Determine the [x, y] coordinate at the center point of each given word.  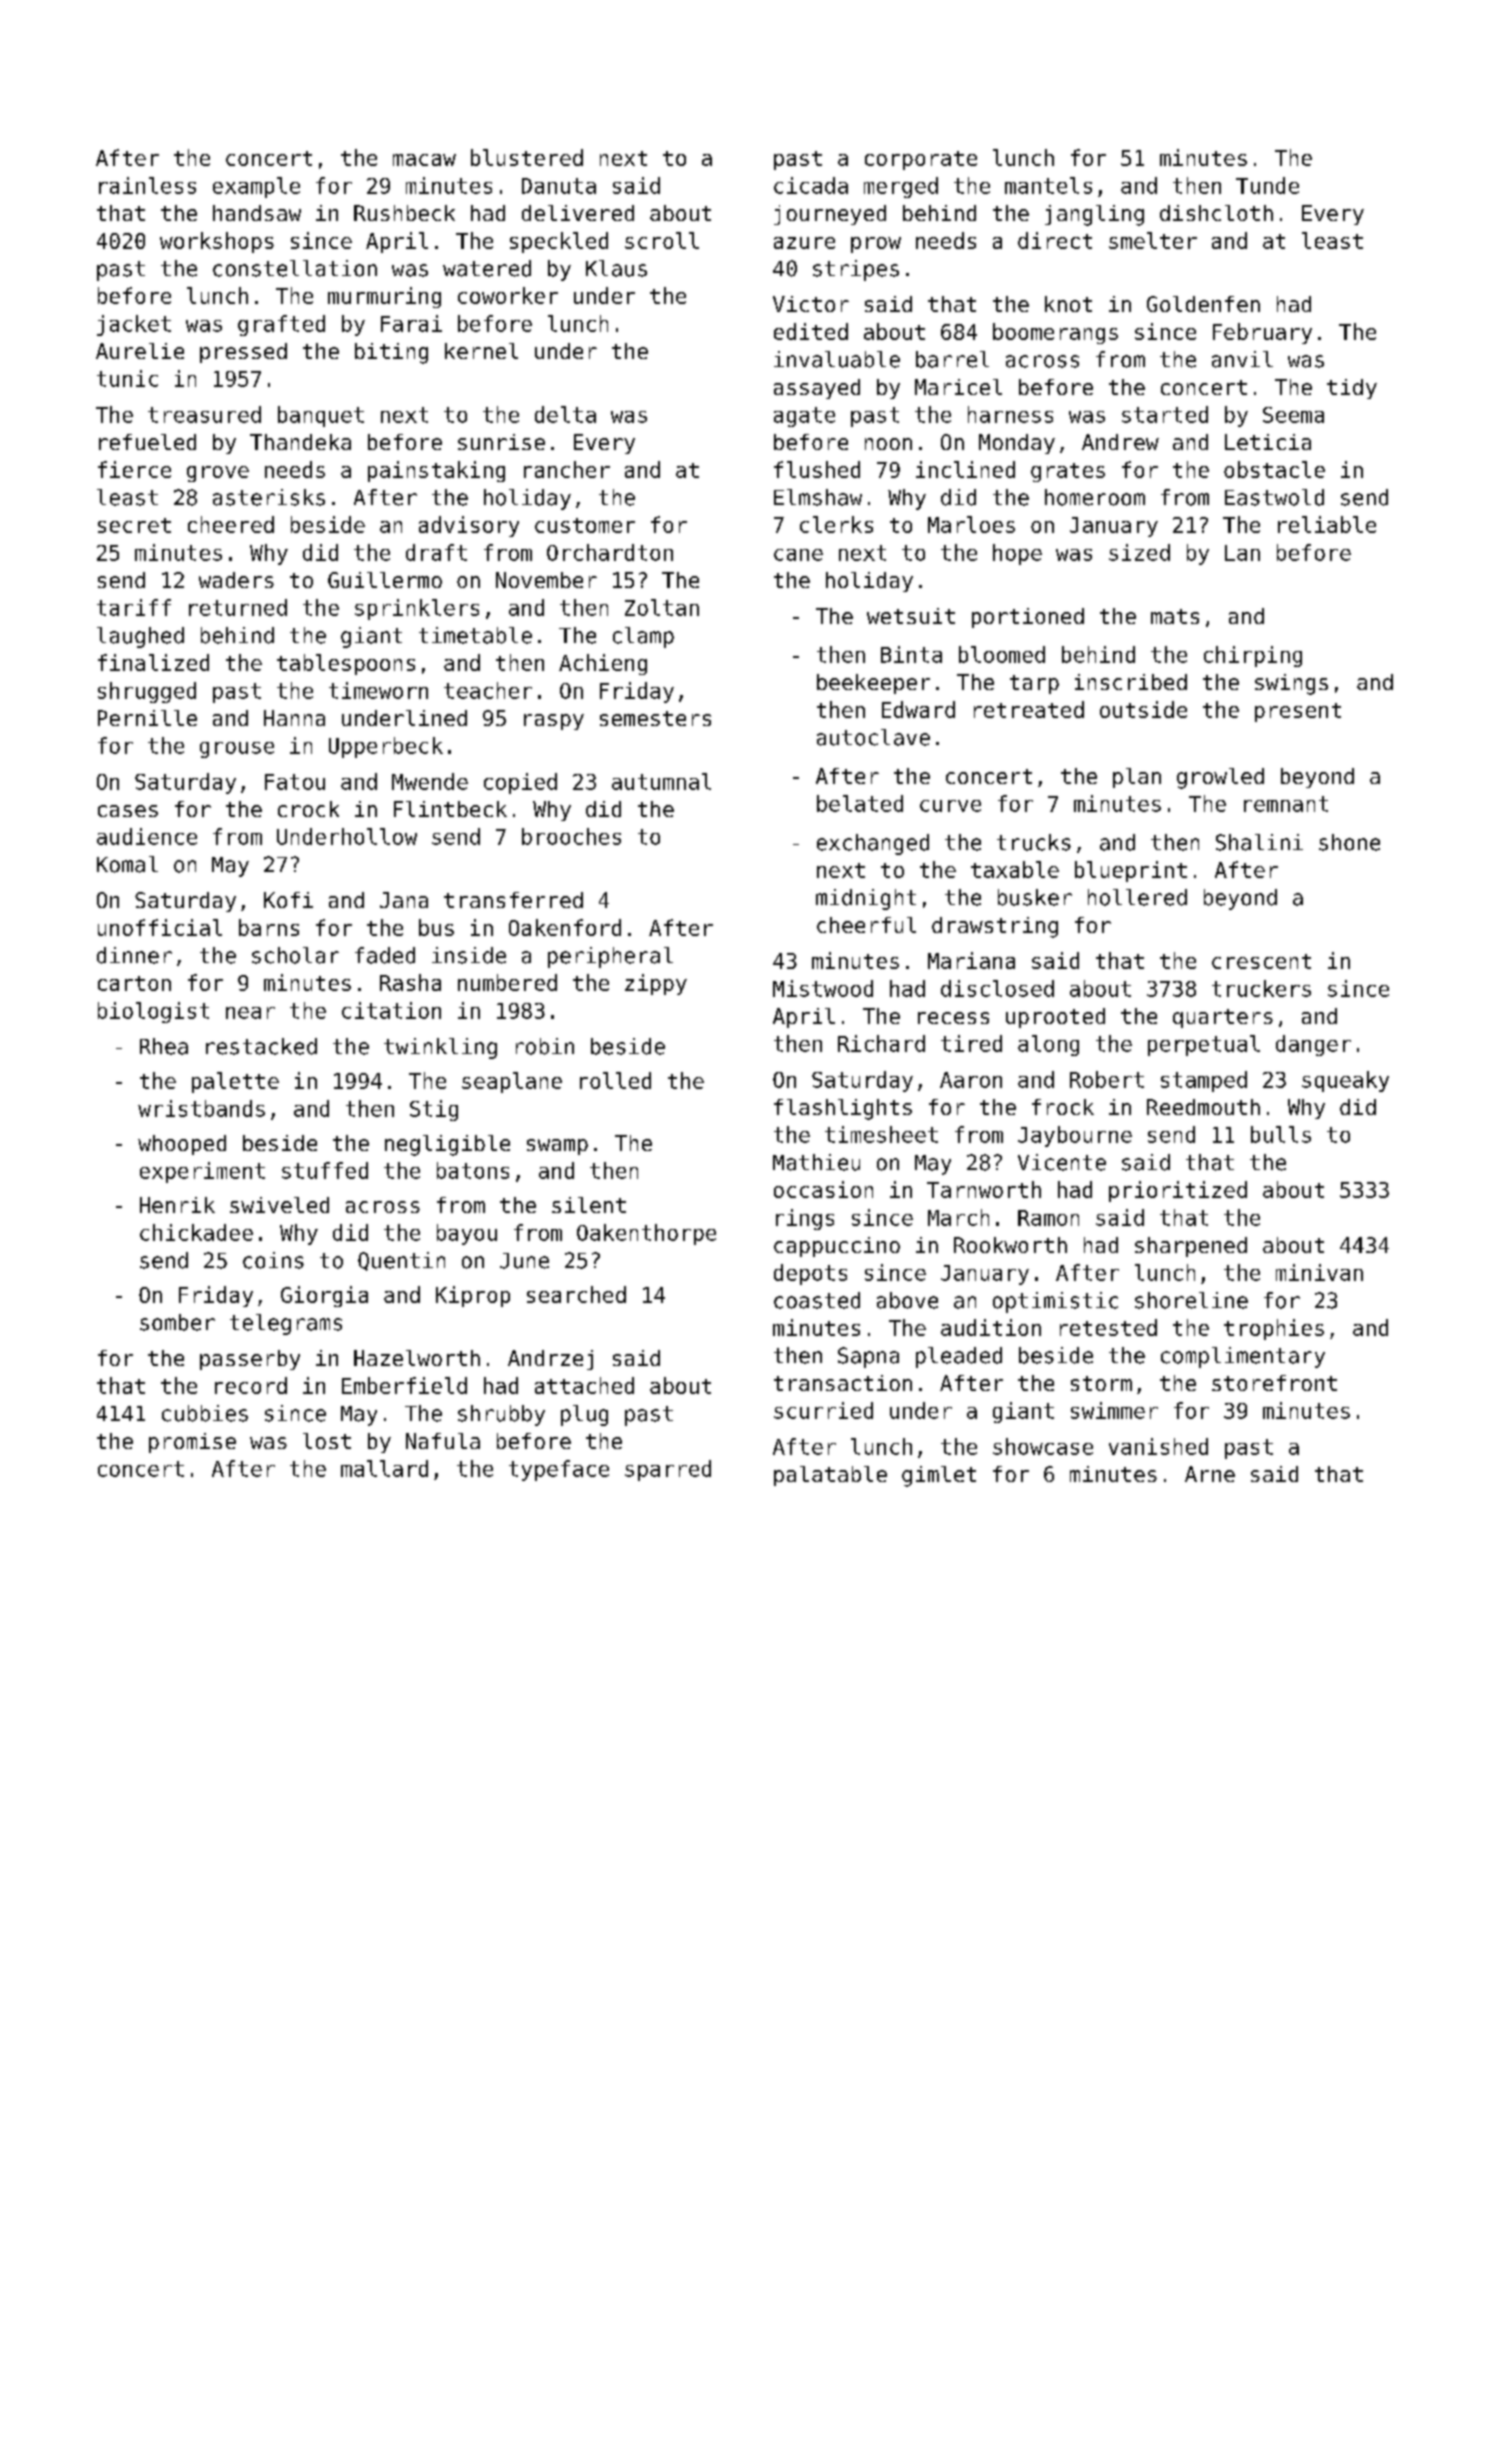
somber [177, 1322]
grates [1068, 472]
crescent [1261, 961]
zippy [656, 984]
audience [147, 836]
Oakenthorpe [646, 1234]
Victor [811, 304]
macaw [424, 160]
